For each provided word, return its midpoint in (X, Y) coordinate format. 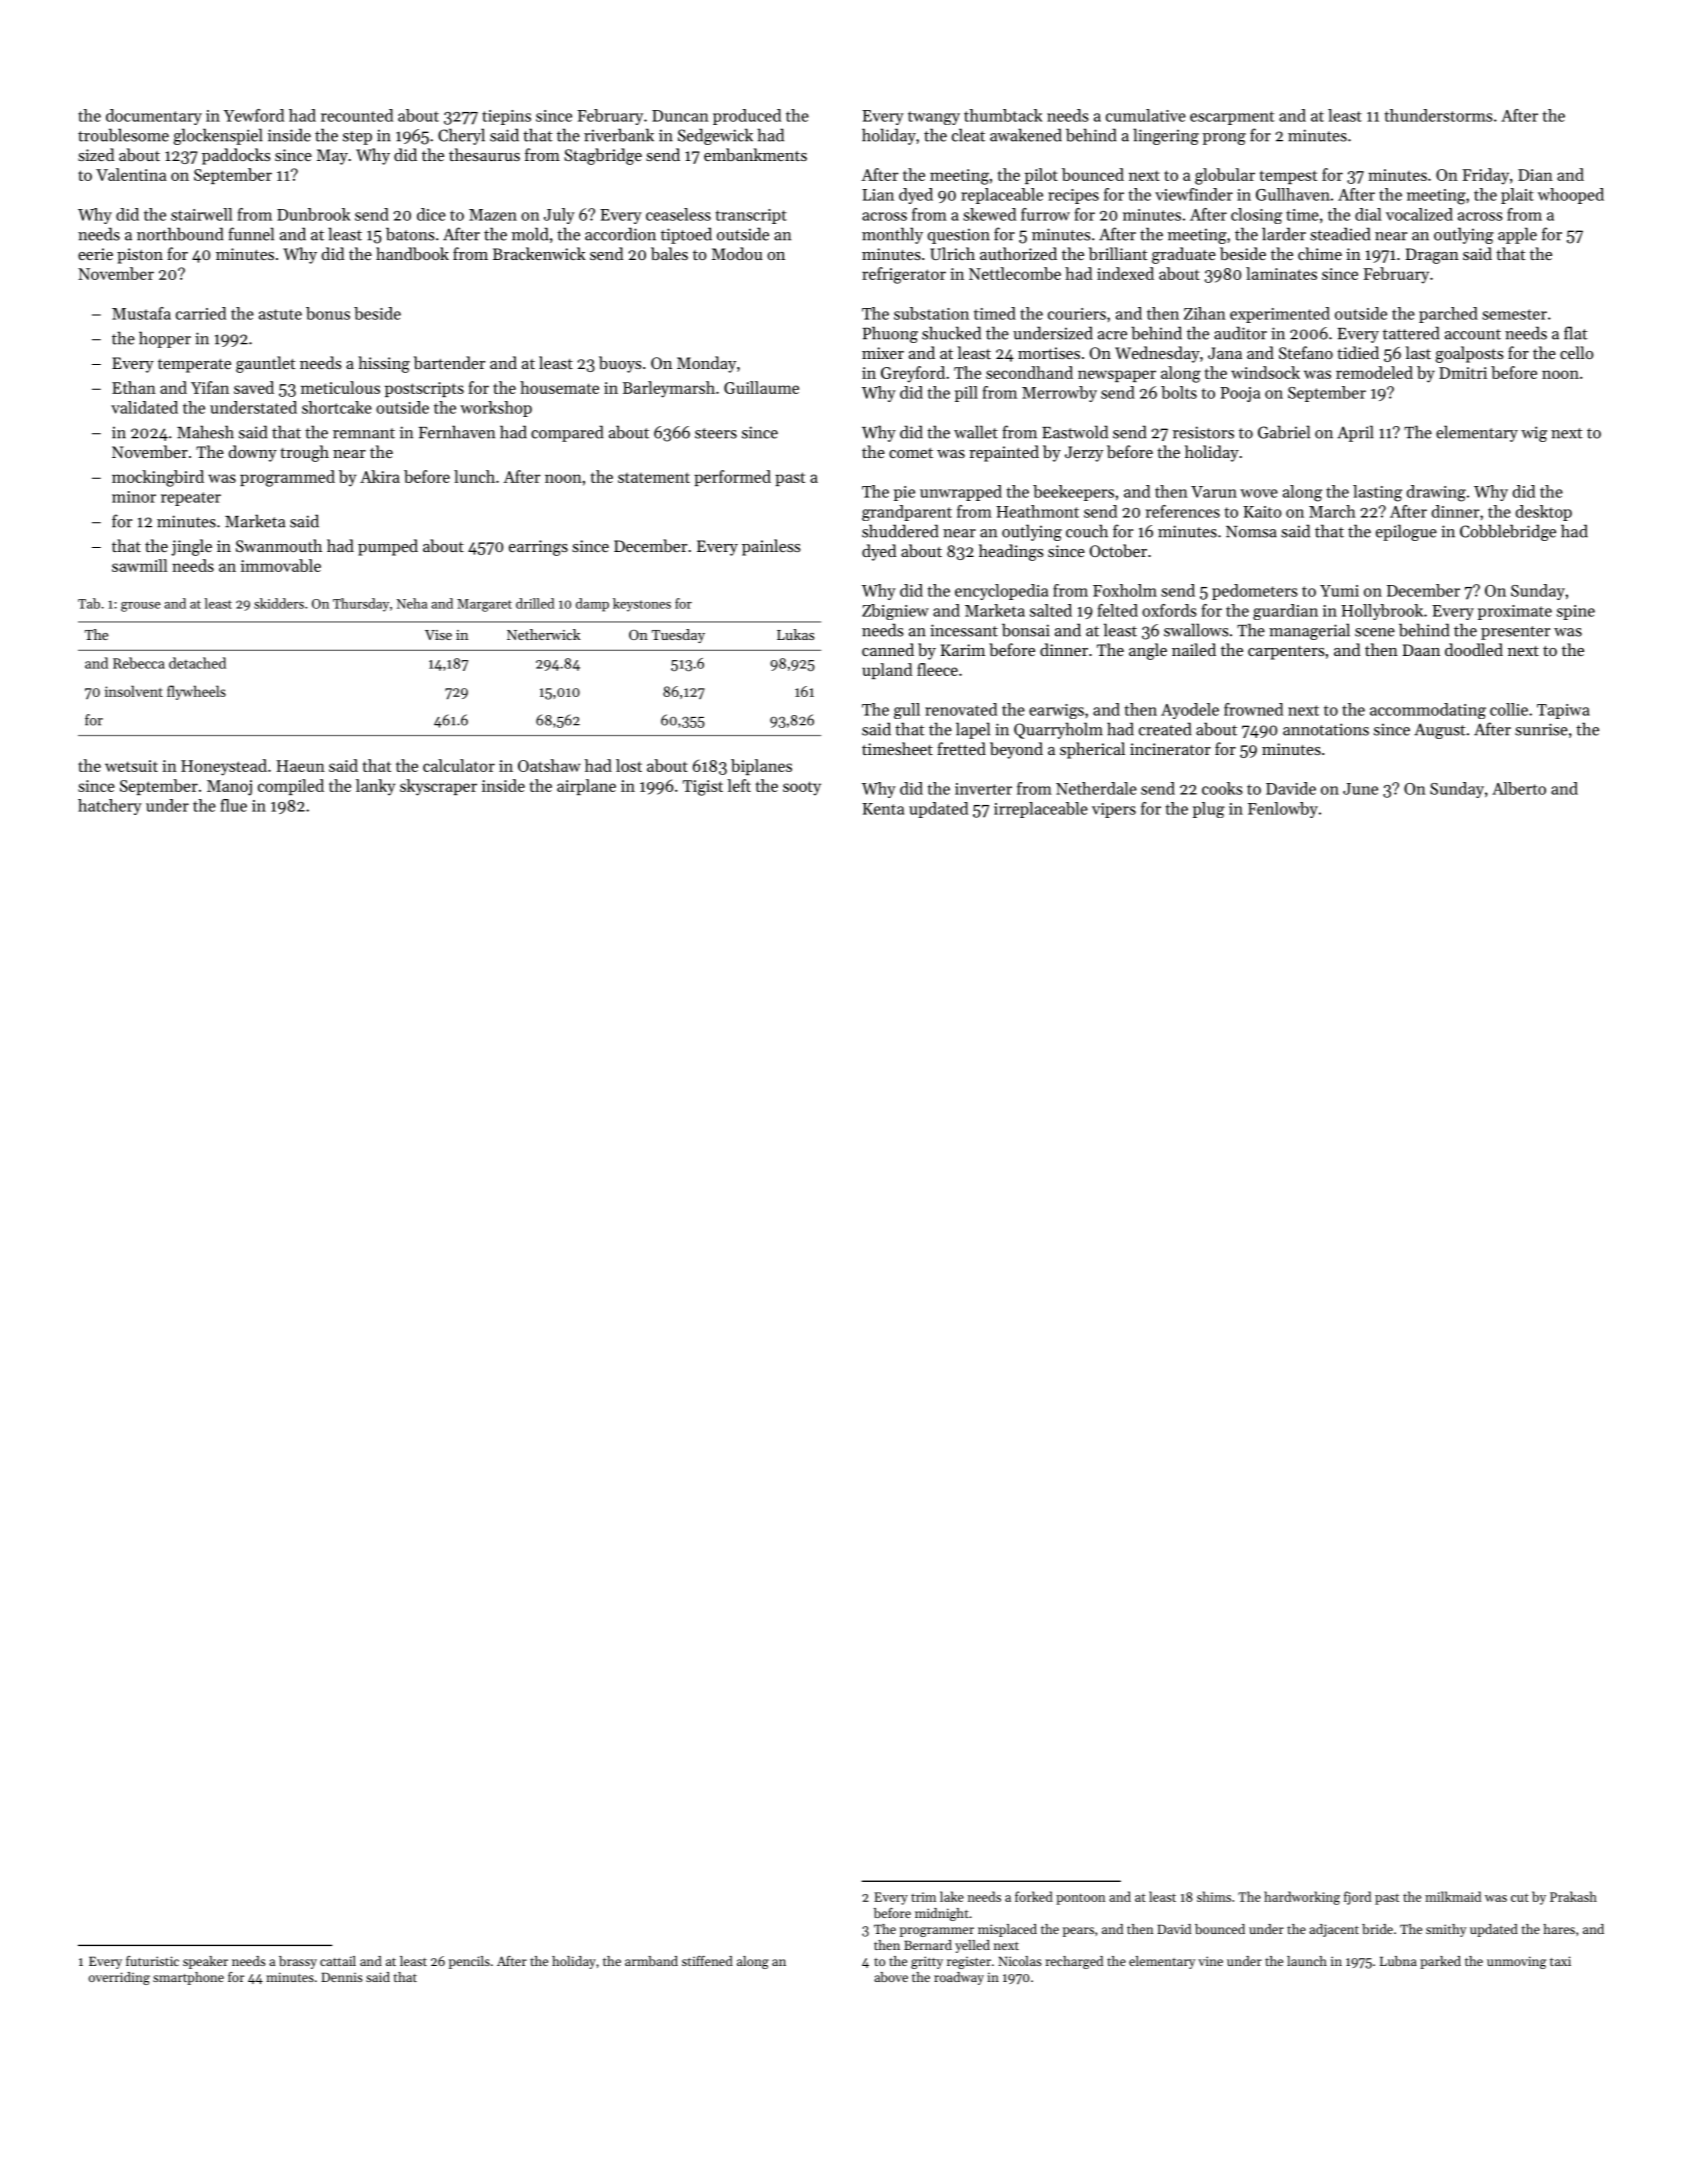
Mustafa (141, 313)
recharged (1074, 1962)
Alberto (1519, 788)
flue (234, 805)
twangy (934, 118)
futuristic (152, 1961)
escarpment (1232, 118)
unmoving (1516, 1962)
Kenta (883, 809)
